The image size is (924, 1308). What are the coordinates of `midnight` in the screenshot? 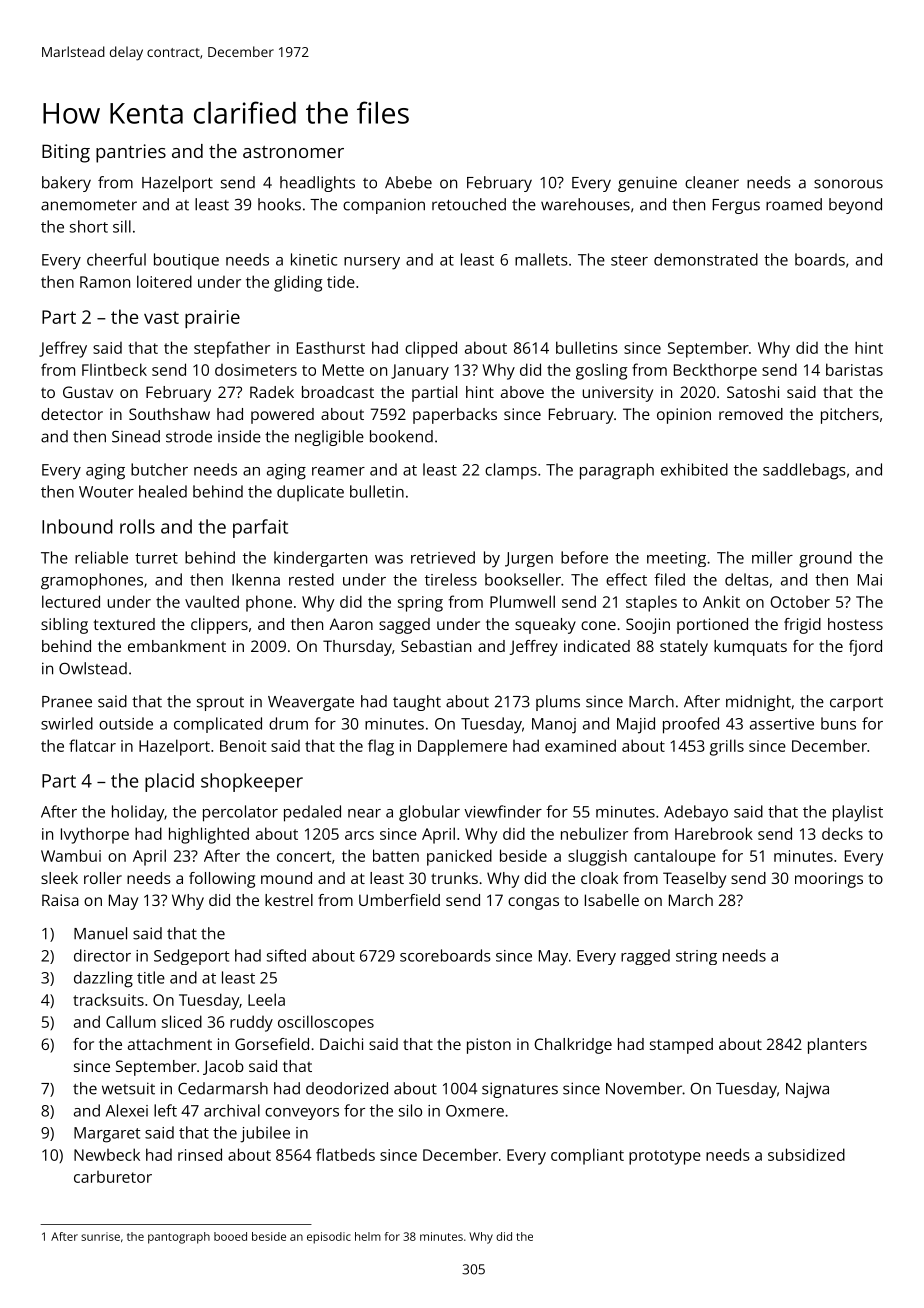 It's located at (758, 703).
